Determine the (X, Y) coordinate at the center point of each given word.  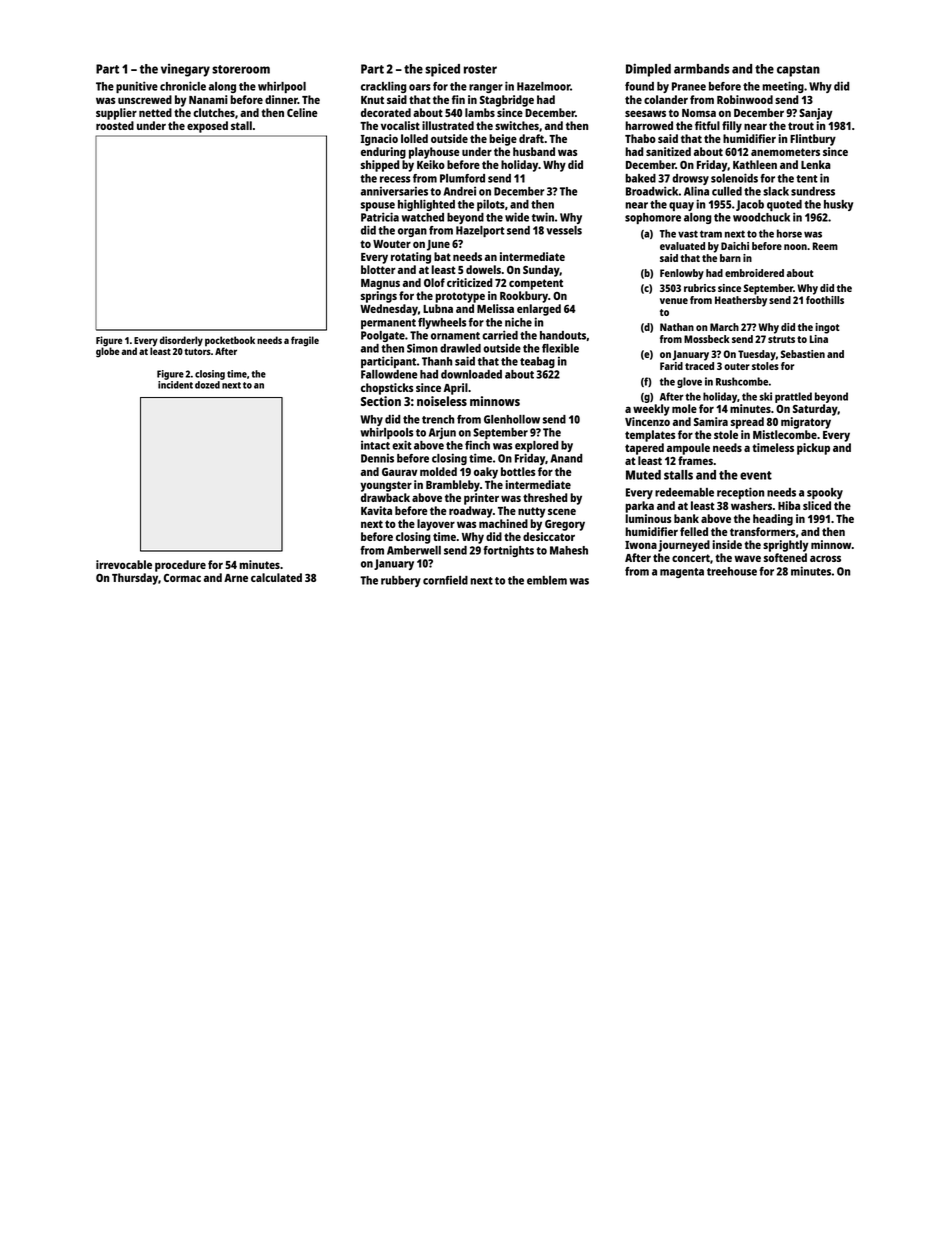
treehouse (732, 571)
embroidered (754, 273)
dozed (207, 385)
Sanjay (816, 114)
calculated (276, 577)
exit (402, 445)
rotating (411, 258)
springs (379, 297)
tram (711, 234)
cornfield (445, 580)
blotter (378, 269)
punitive (137, 87)
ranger (486, 88)
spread (747, 423)
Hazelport (480, 231)
